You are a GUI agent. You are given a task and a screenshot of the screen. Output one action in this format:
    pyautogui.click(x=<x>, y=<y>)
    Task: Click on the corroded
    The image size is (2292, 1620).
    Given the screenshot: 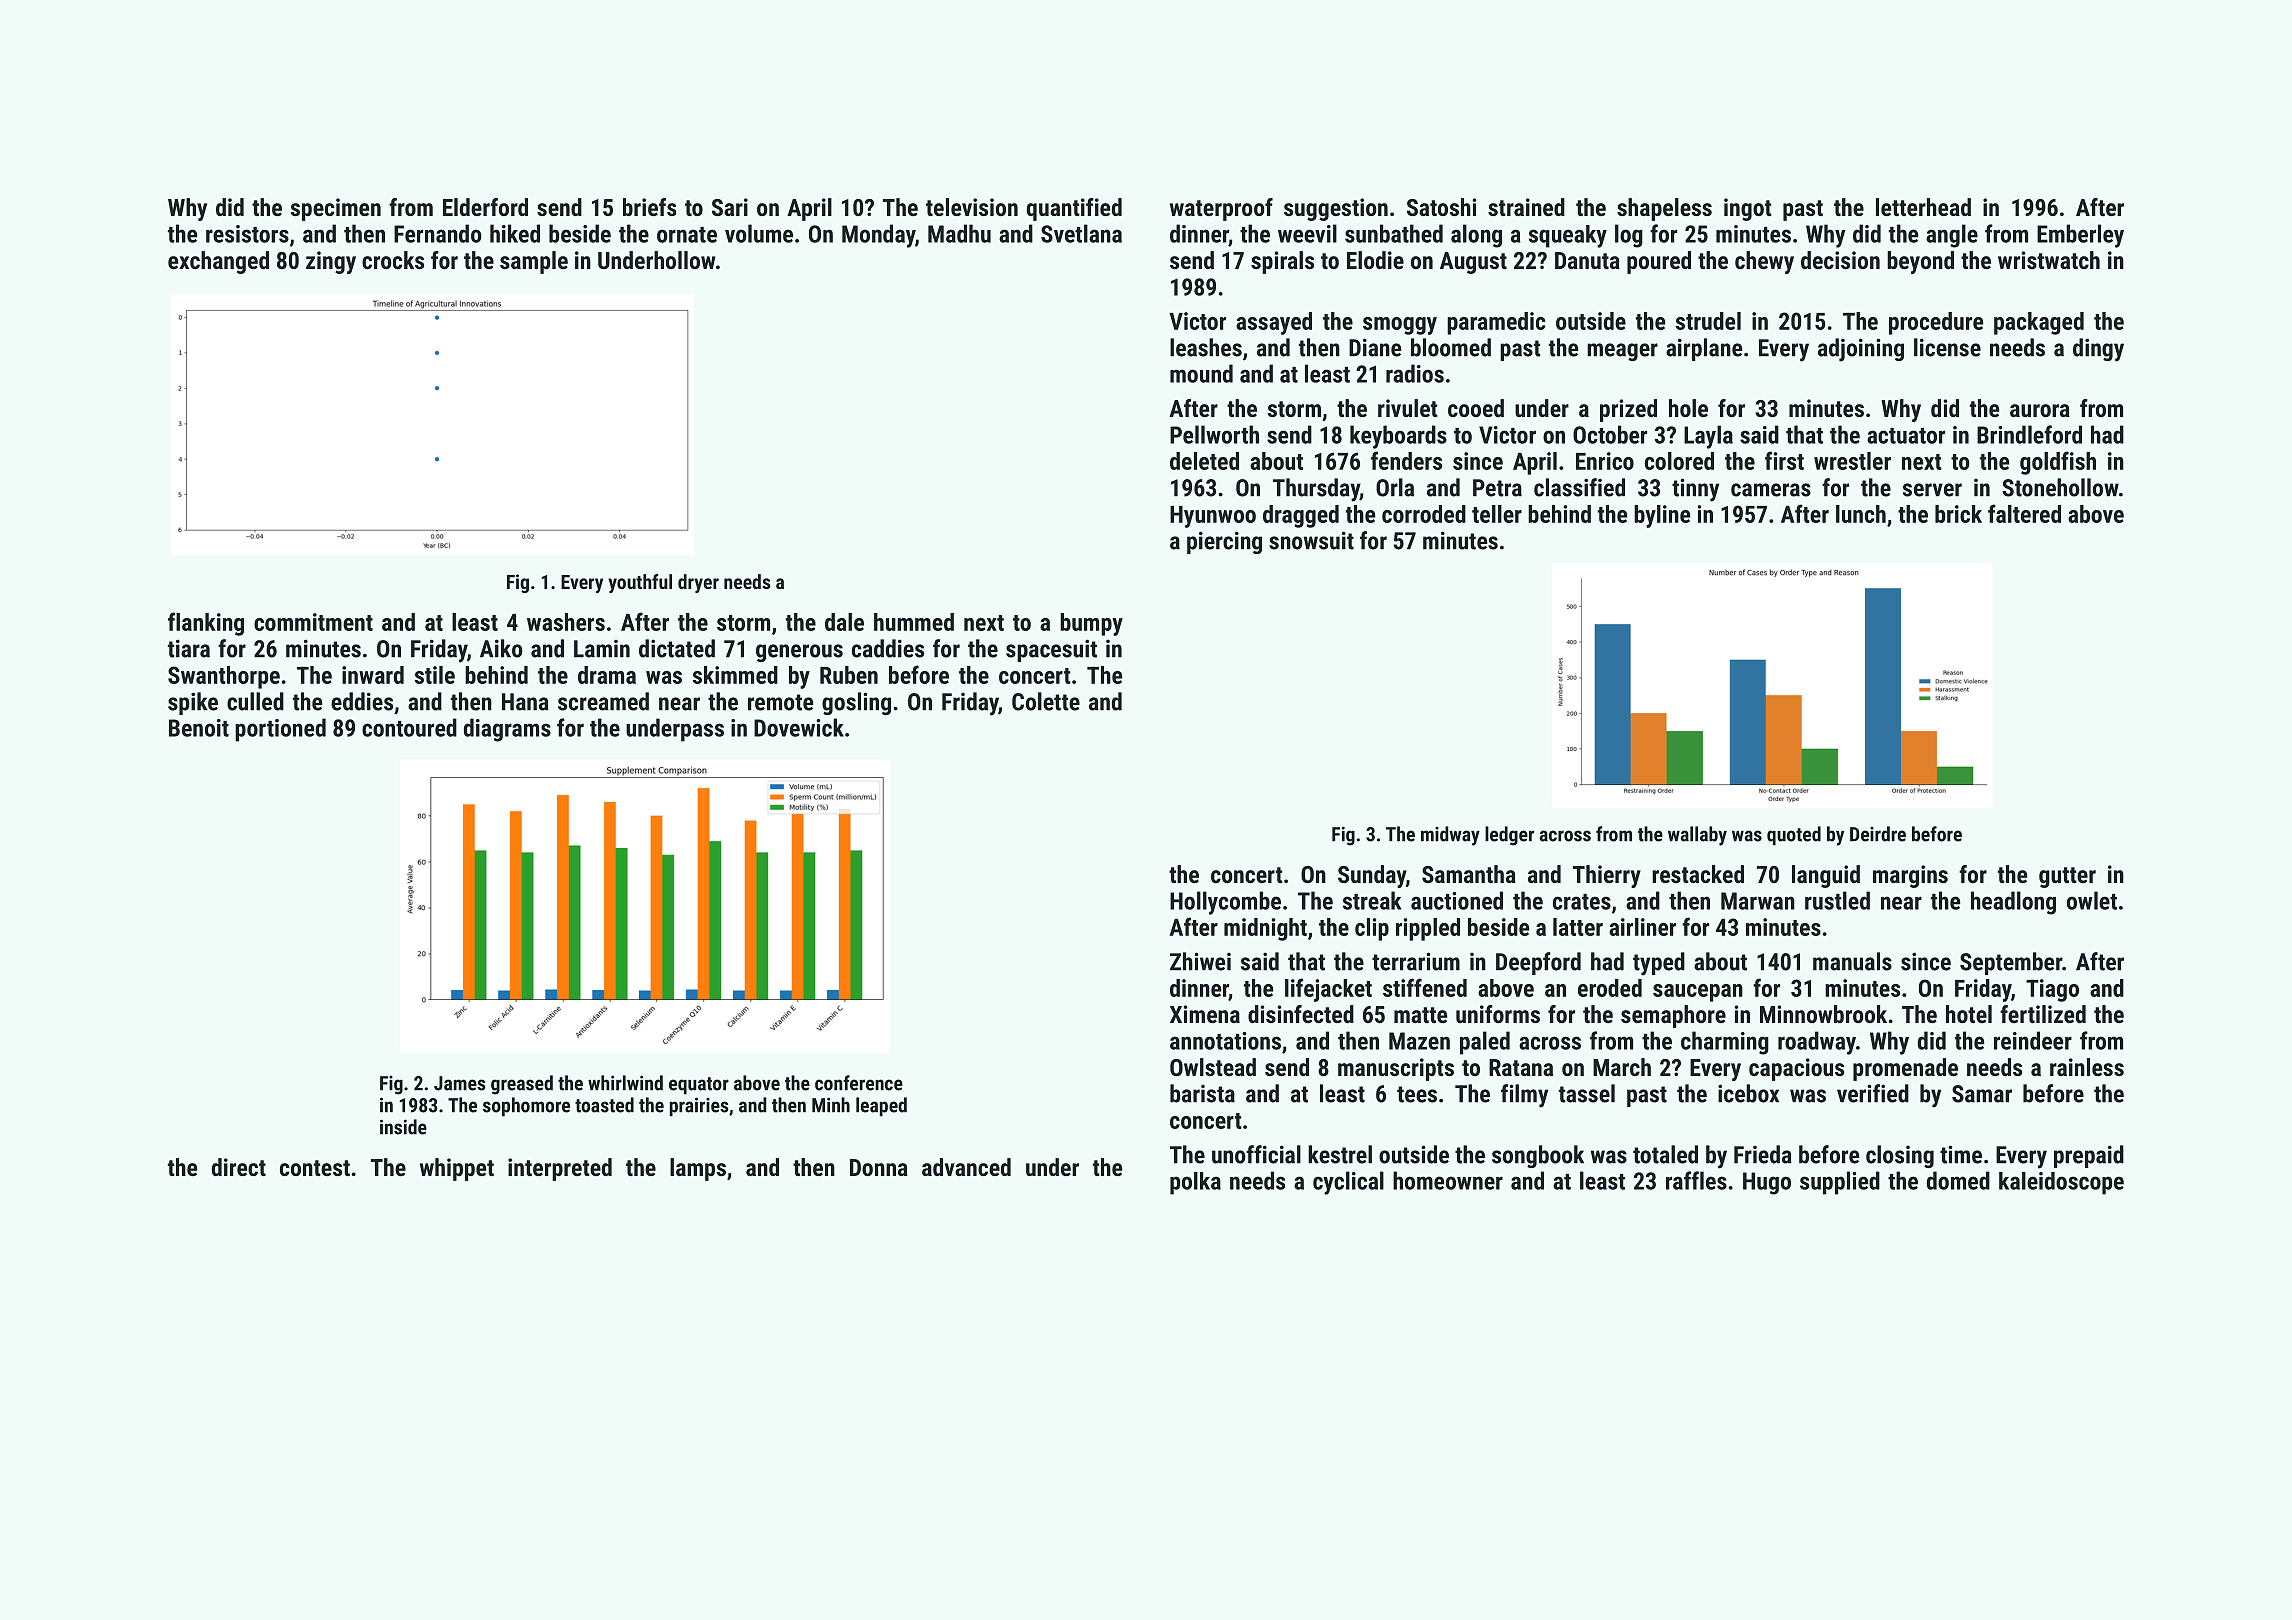 What is the action you would take?
    pyautogui.click(x=1424, y=514)
